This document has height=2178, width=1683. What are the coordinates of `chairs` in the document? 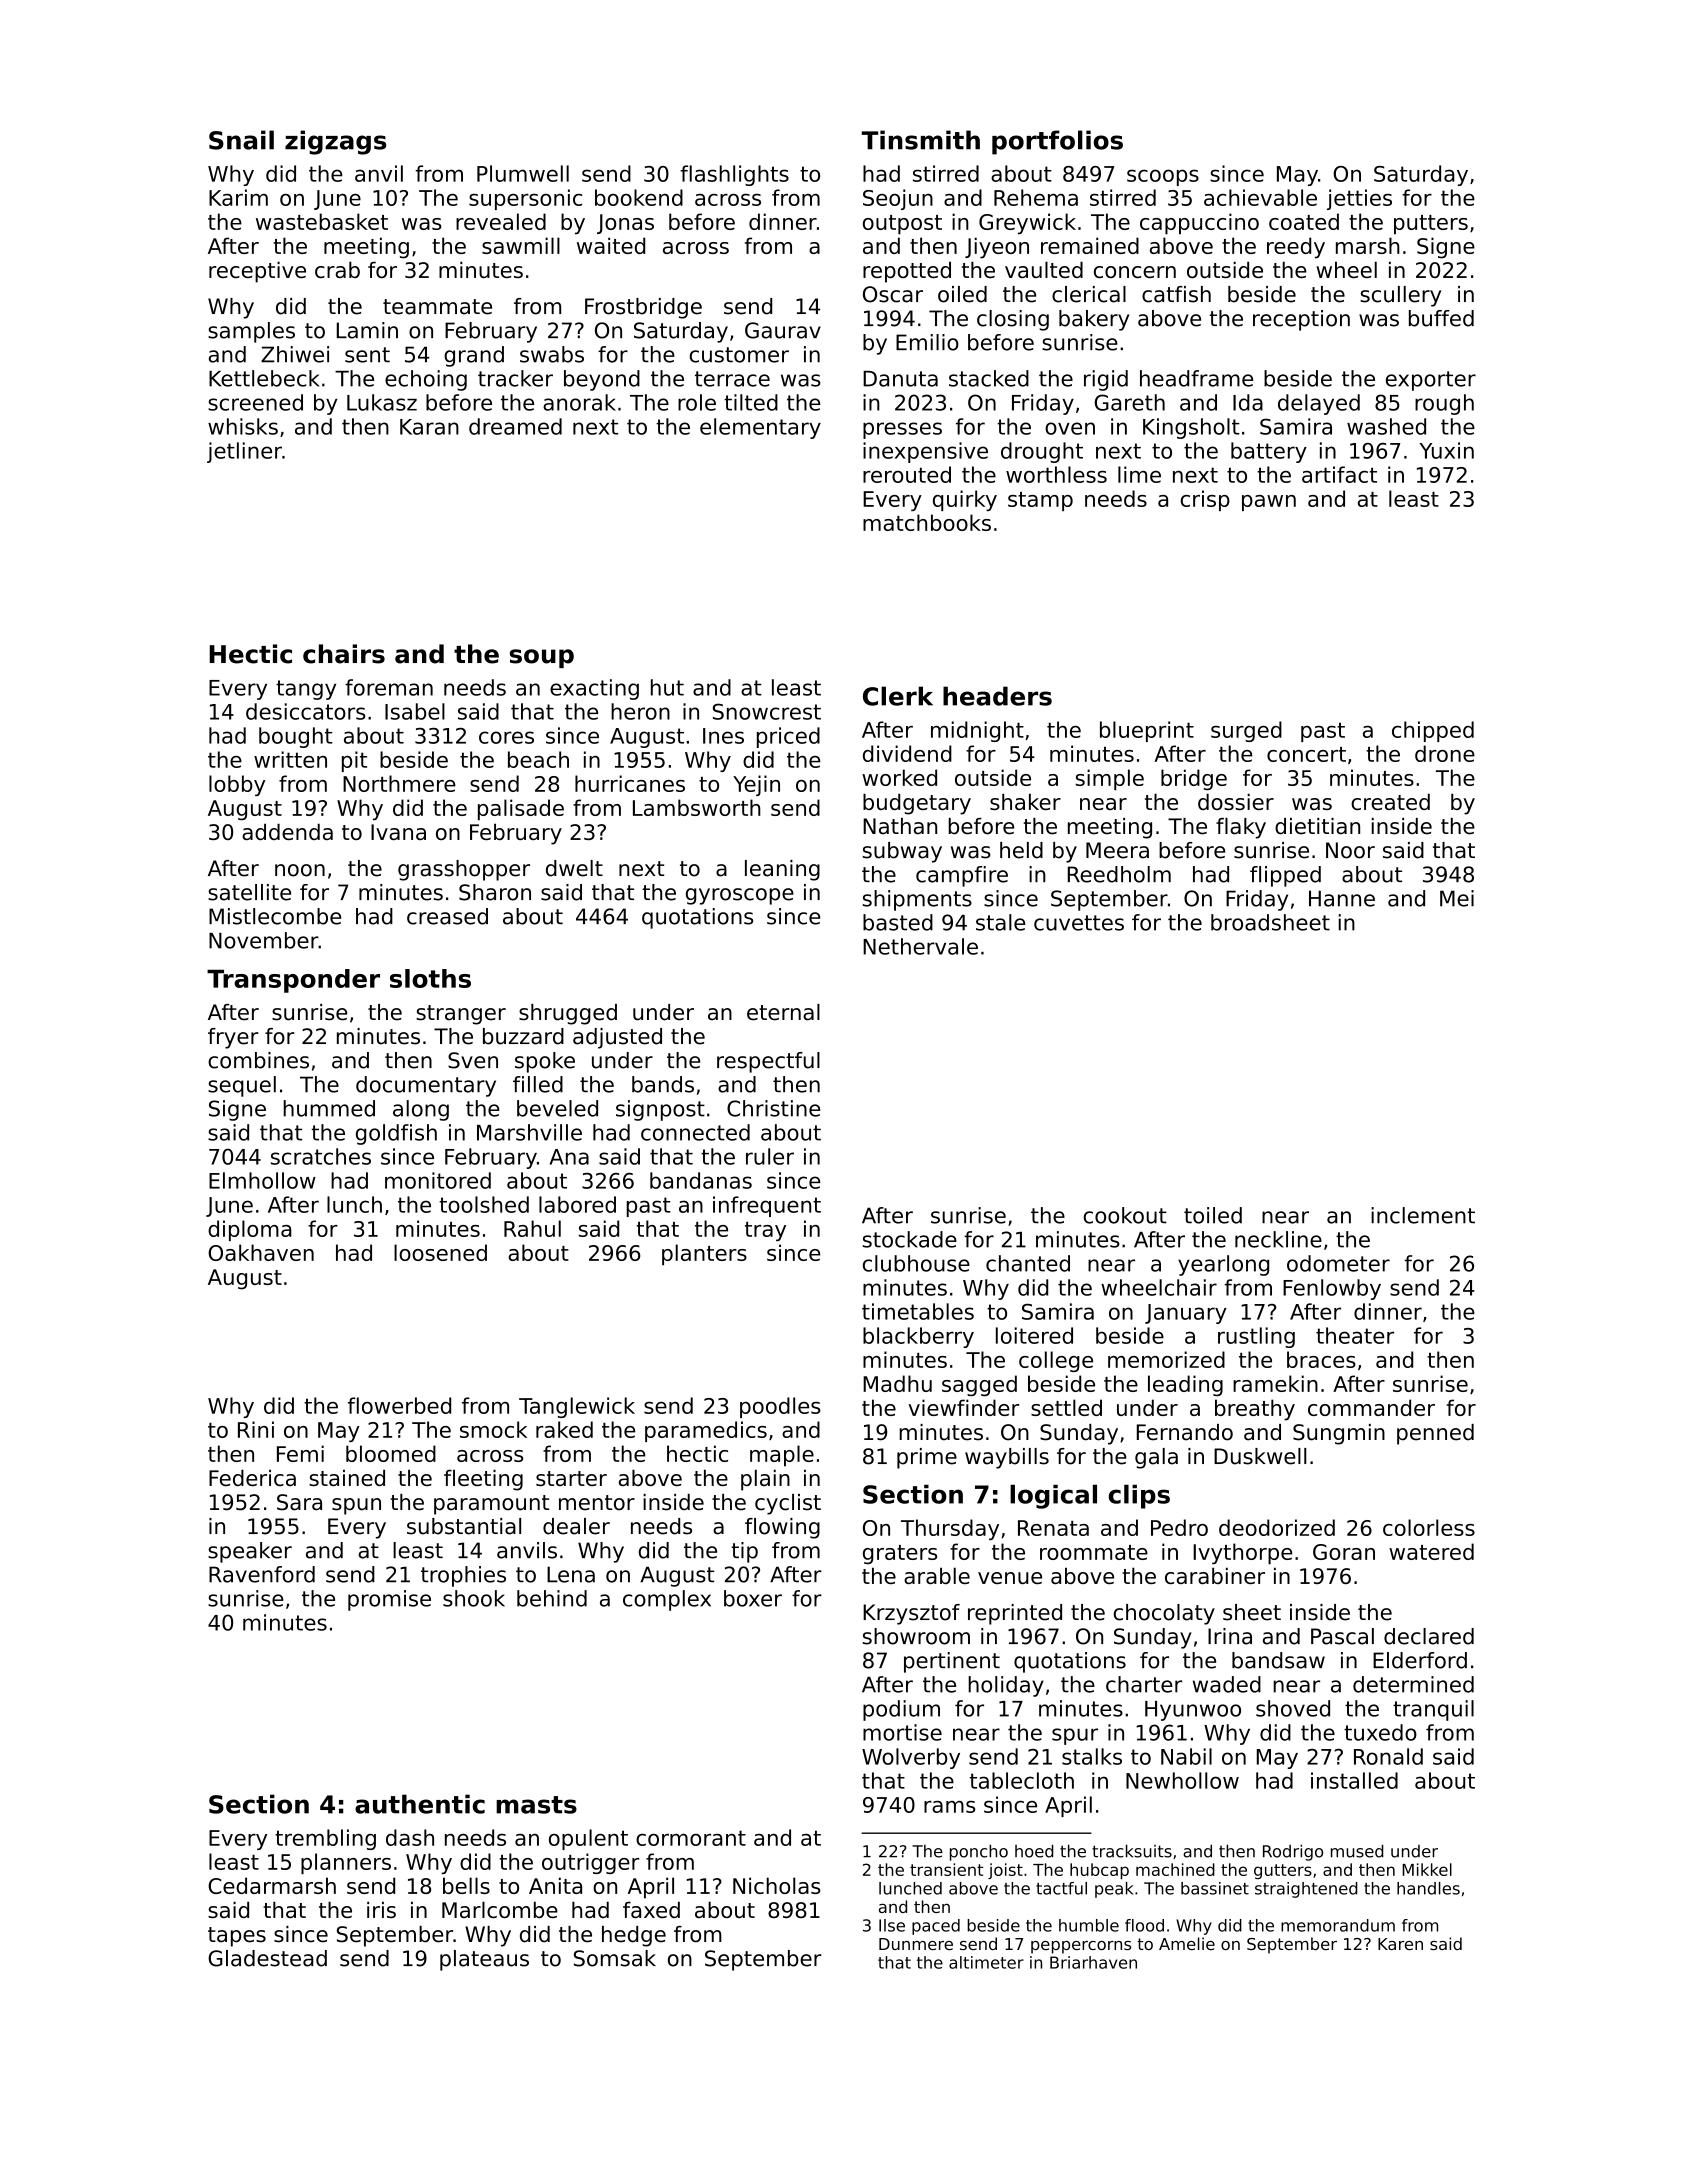 It's located at (344, 654).
